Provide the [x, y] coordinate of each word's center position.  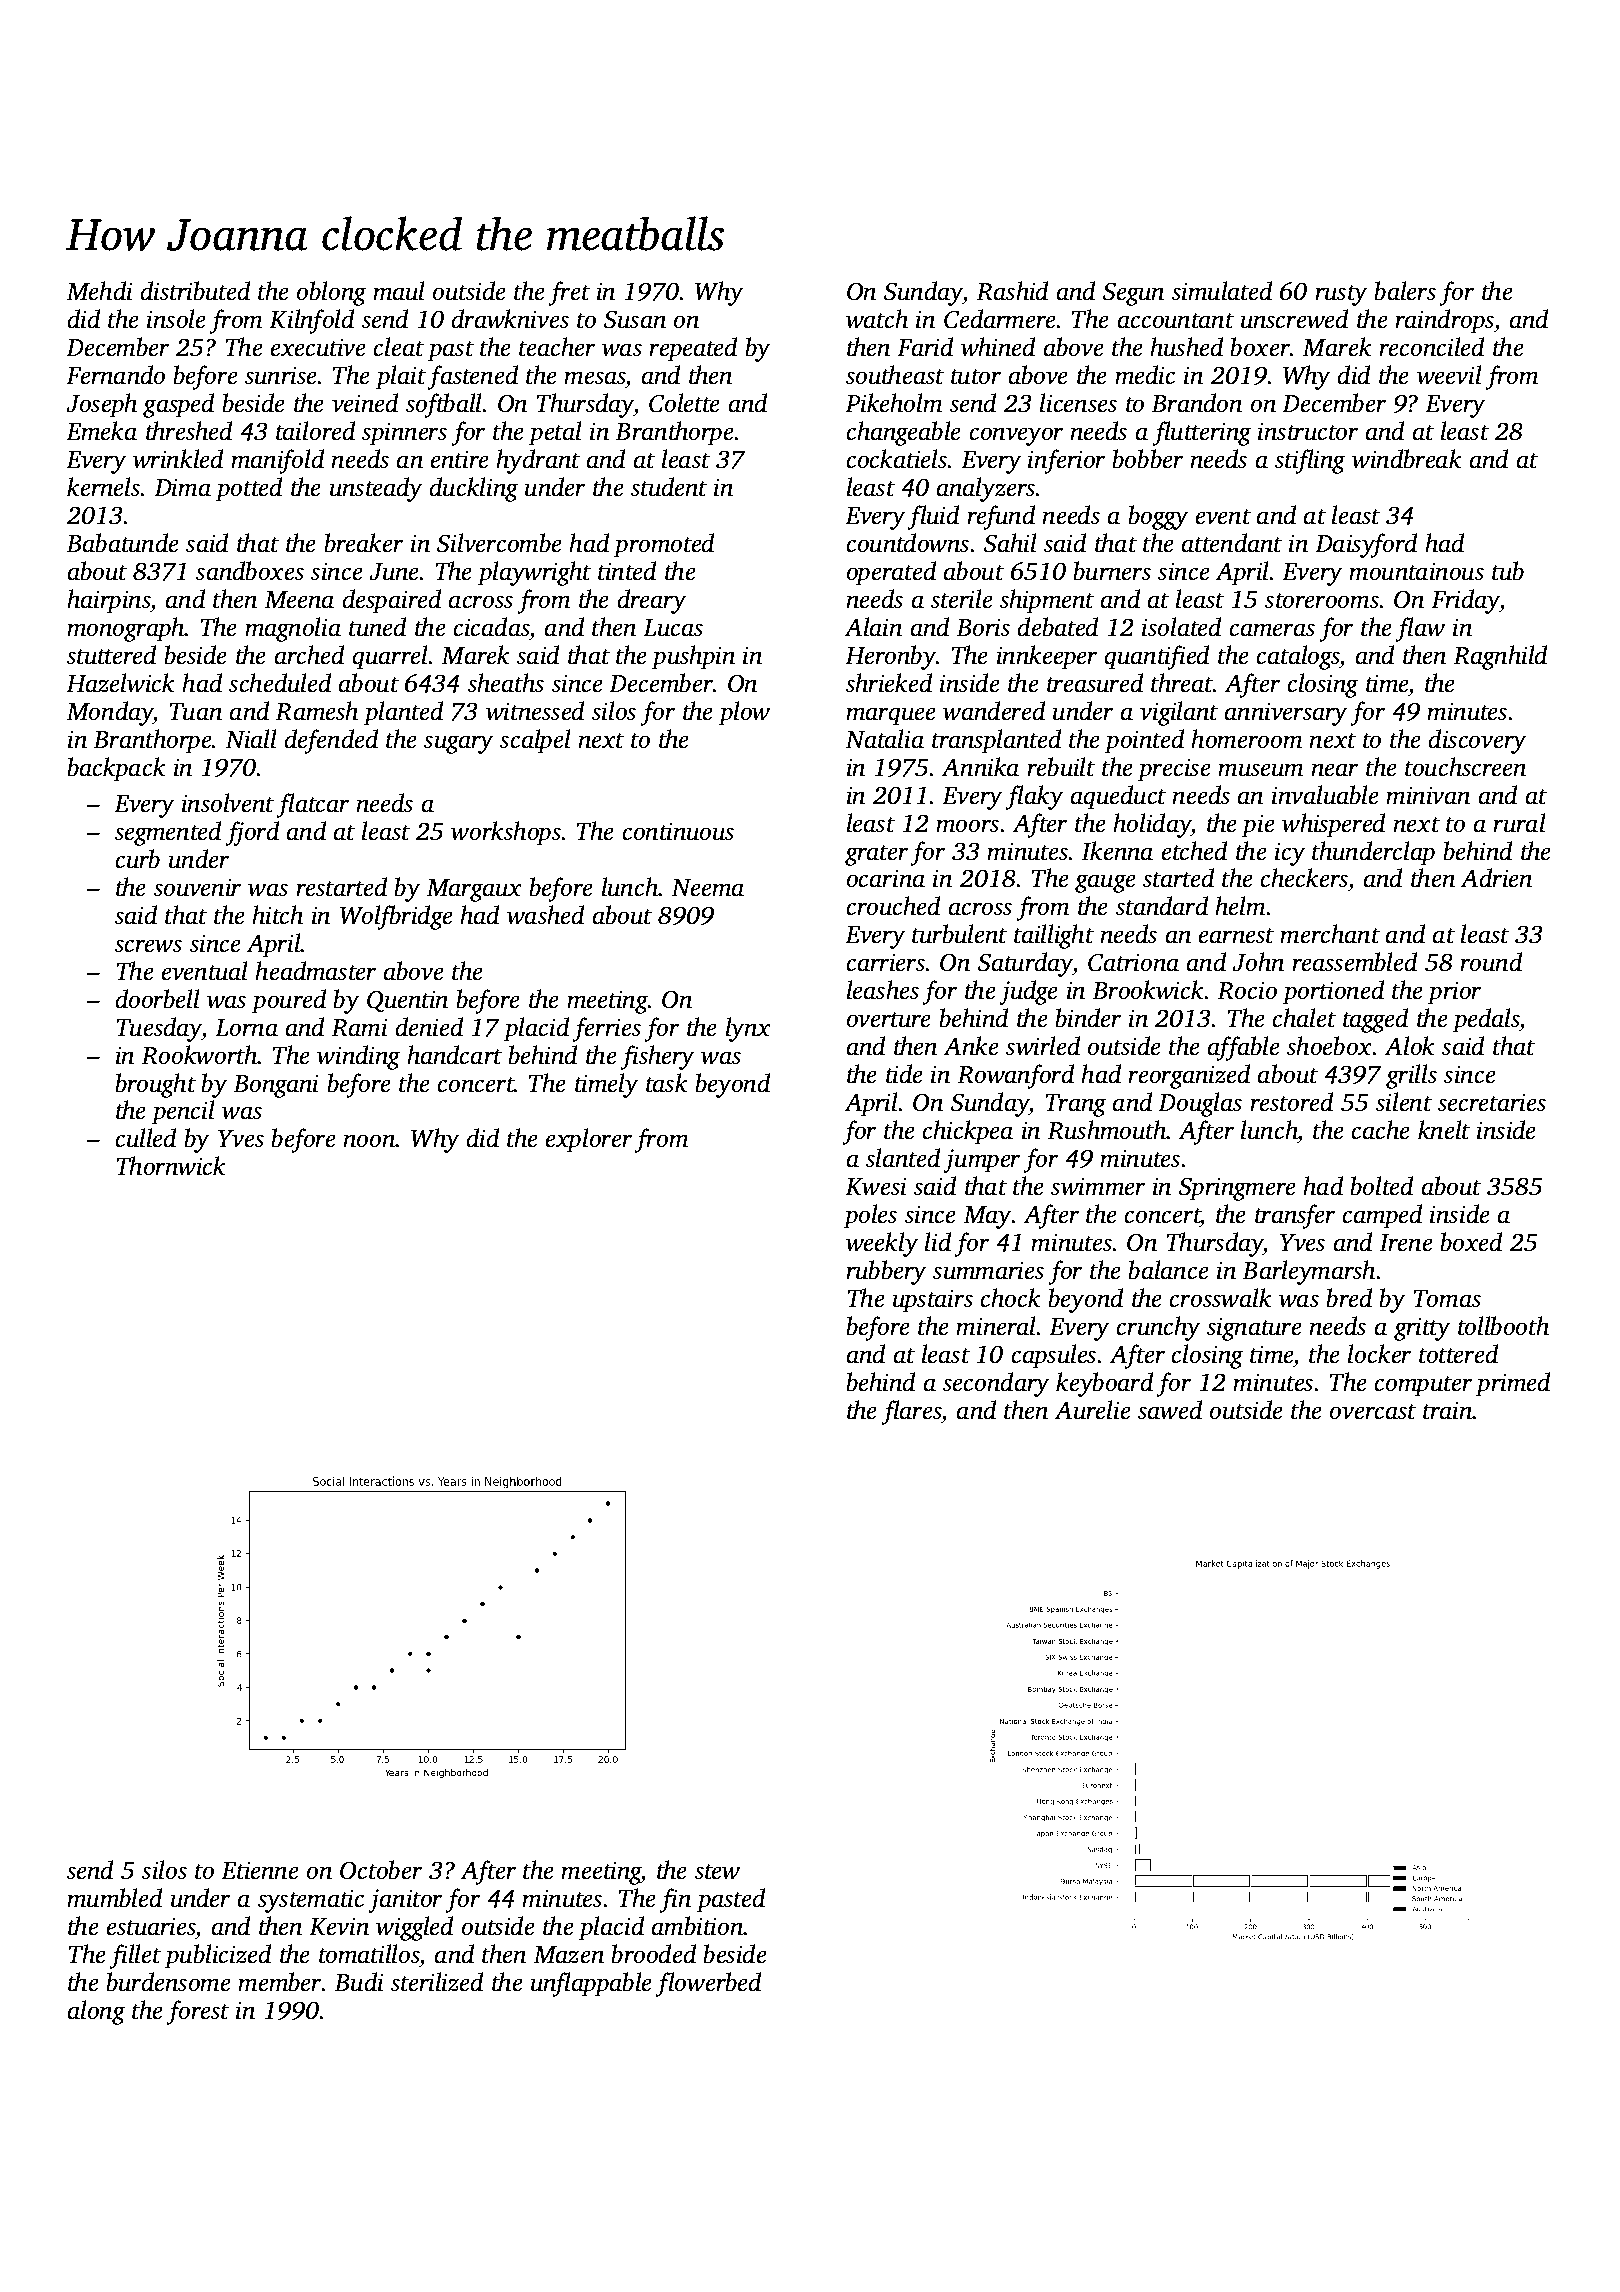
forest [198, 2012]
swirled [1043, 1046]
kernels [104, 487]
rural [1519, 823]
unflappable [591, 1984]
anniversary [1286, 714]
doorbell [158, 999]
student [669, 487]
